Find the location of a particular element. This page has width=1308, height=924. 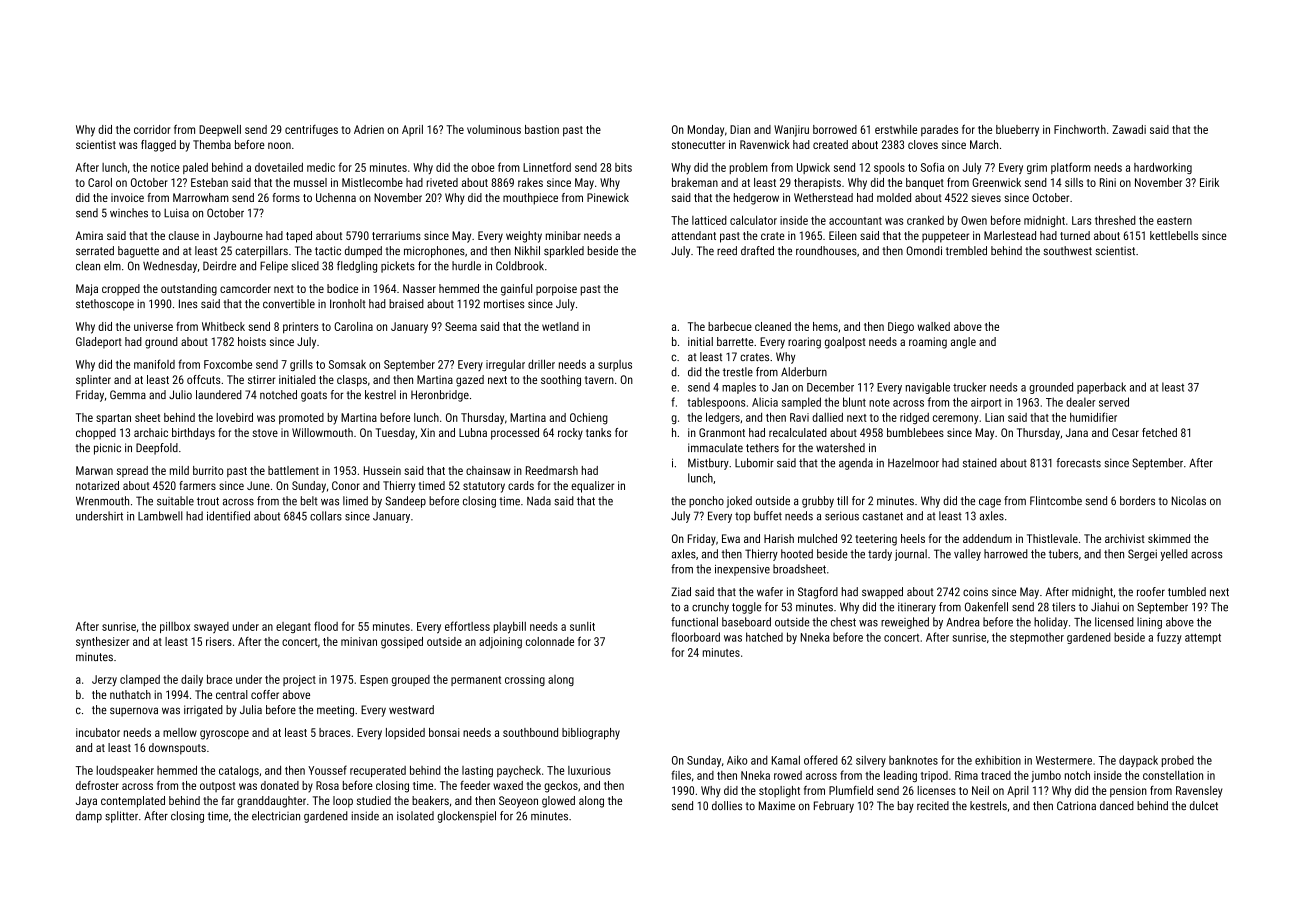

Kamal is located at coordinates (786, 760).
